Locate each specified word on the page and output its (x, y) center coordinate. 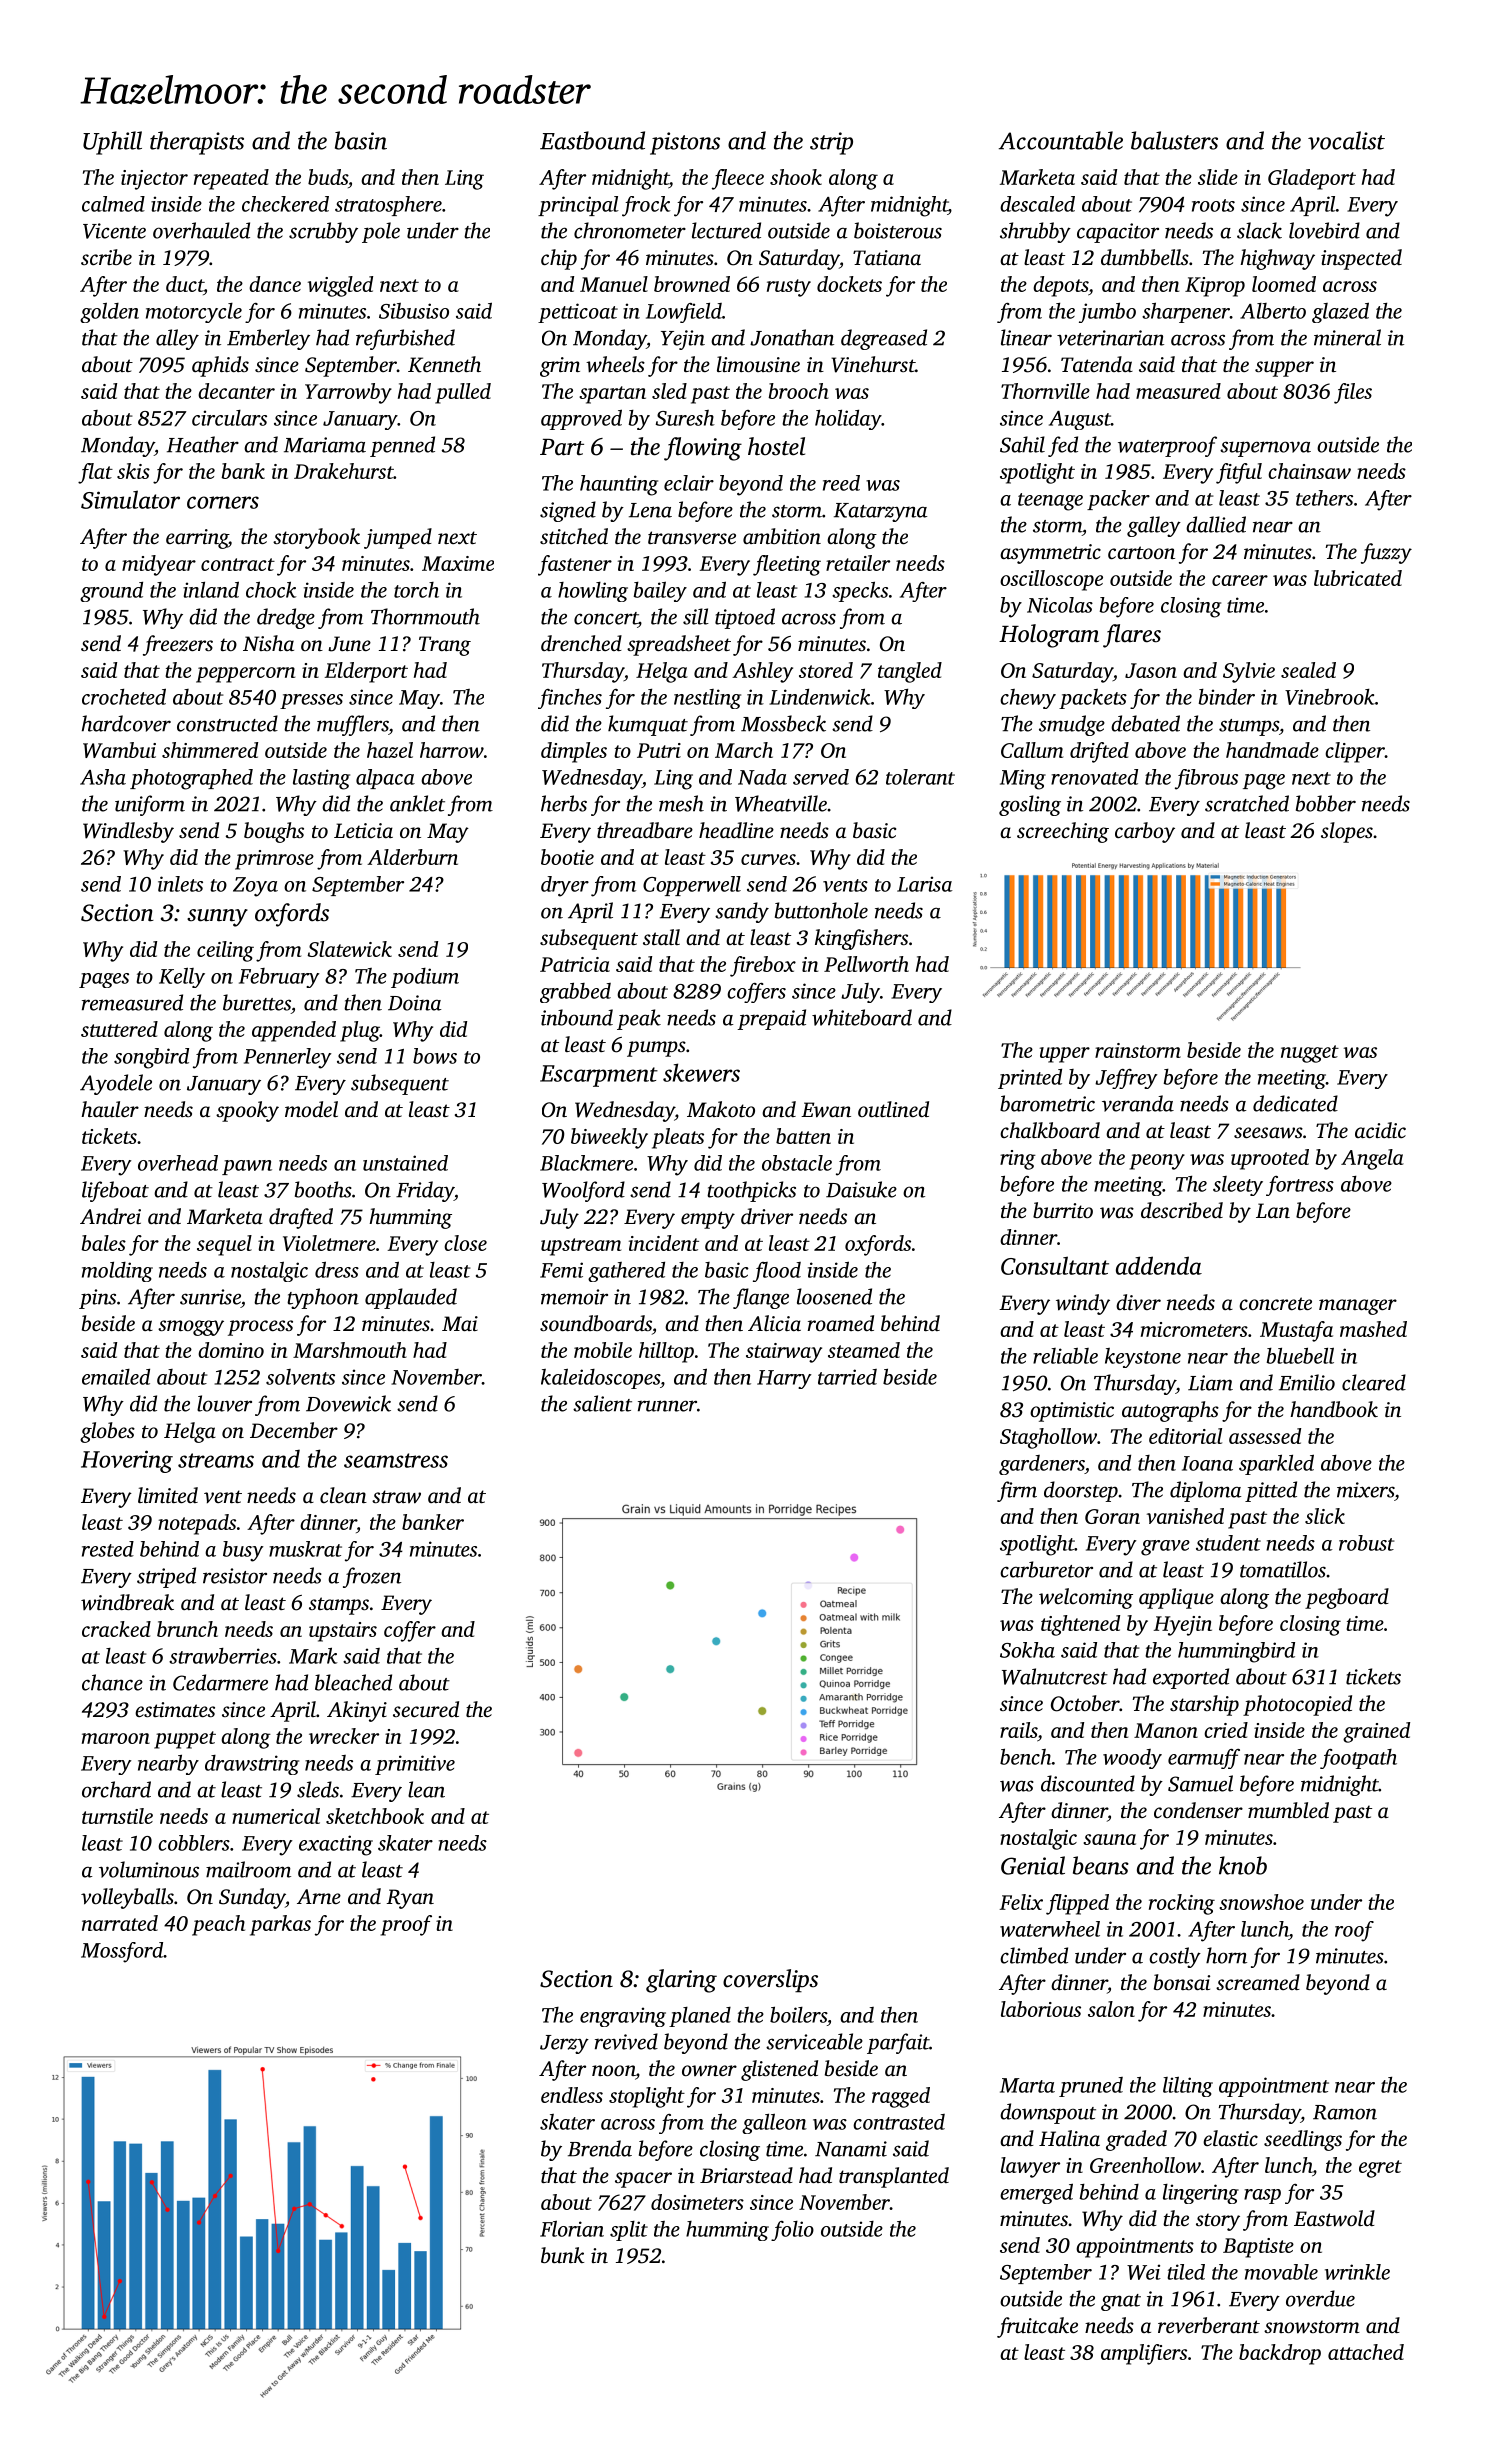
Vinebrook (1330, 697)
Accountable (1061, 140)
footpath (1358, 1759)
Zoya (255, 887)
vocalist (1346, 140)
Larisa (925, 884)
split (629, 2231)
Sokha (1027, 1650)
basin (361, 140)
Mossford (122, 1952)
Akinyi (357, 1711)
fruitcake (1037, 2327)
